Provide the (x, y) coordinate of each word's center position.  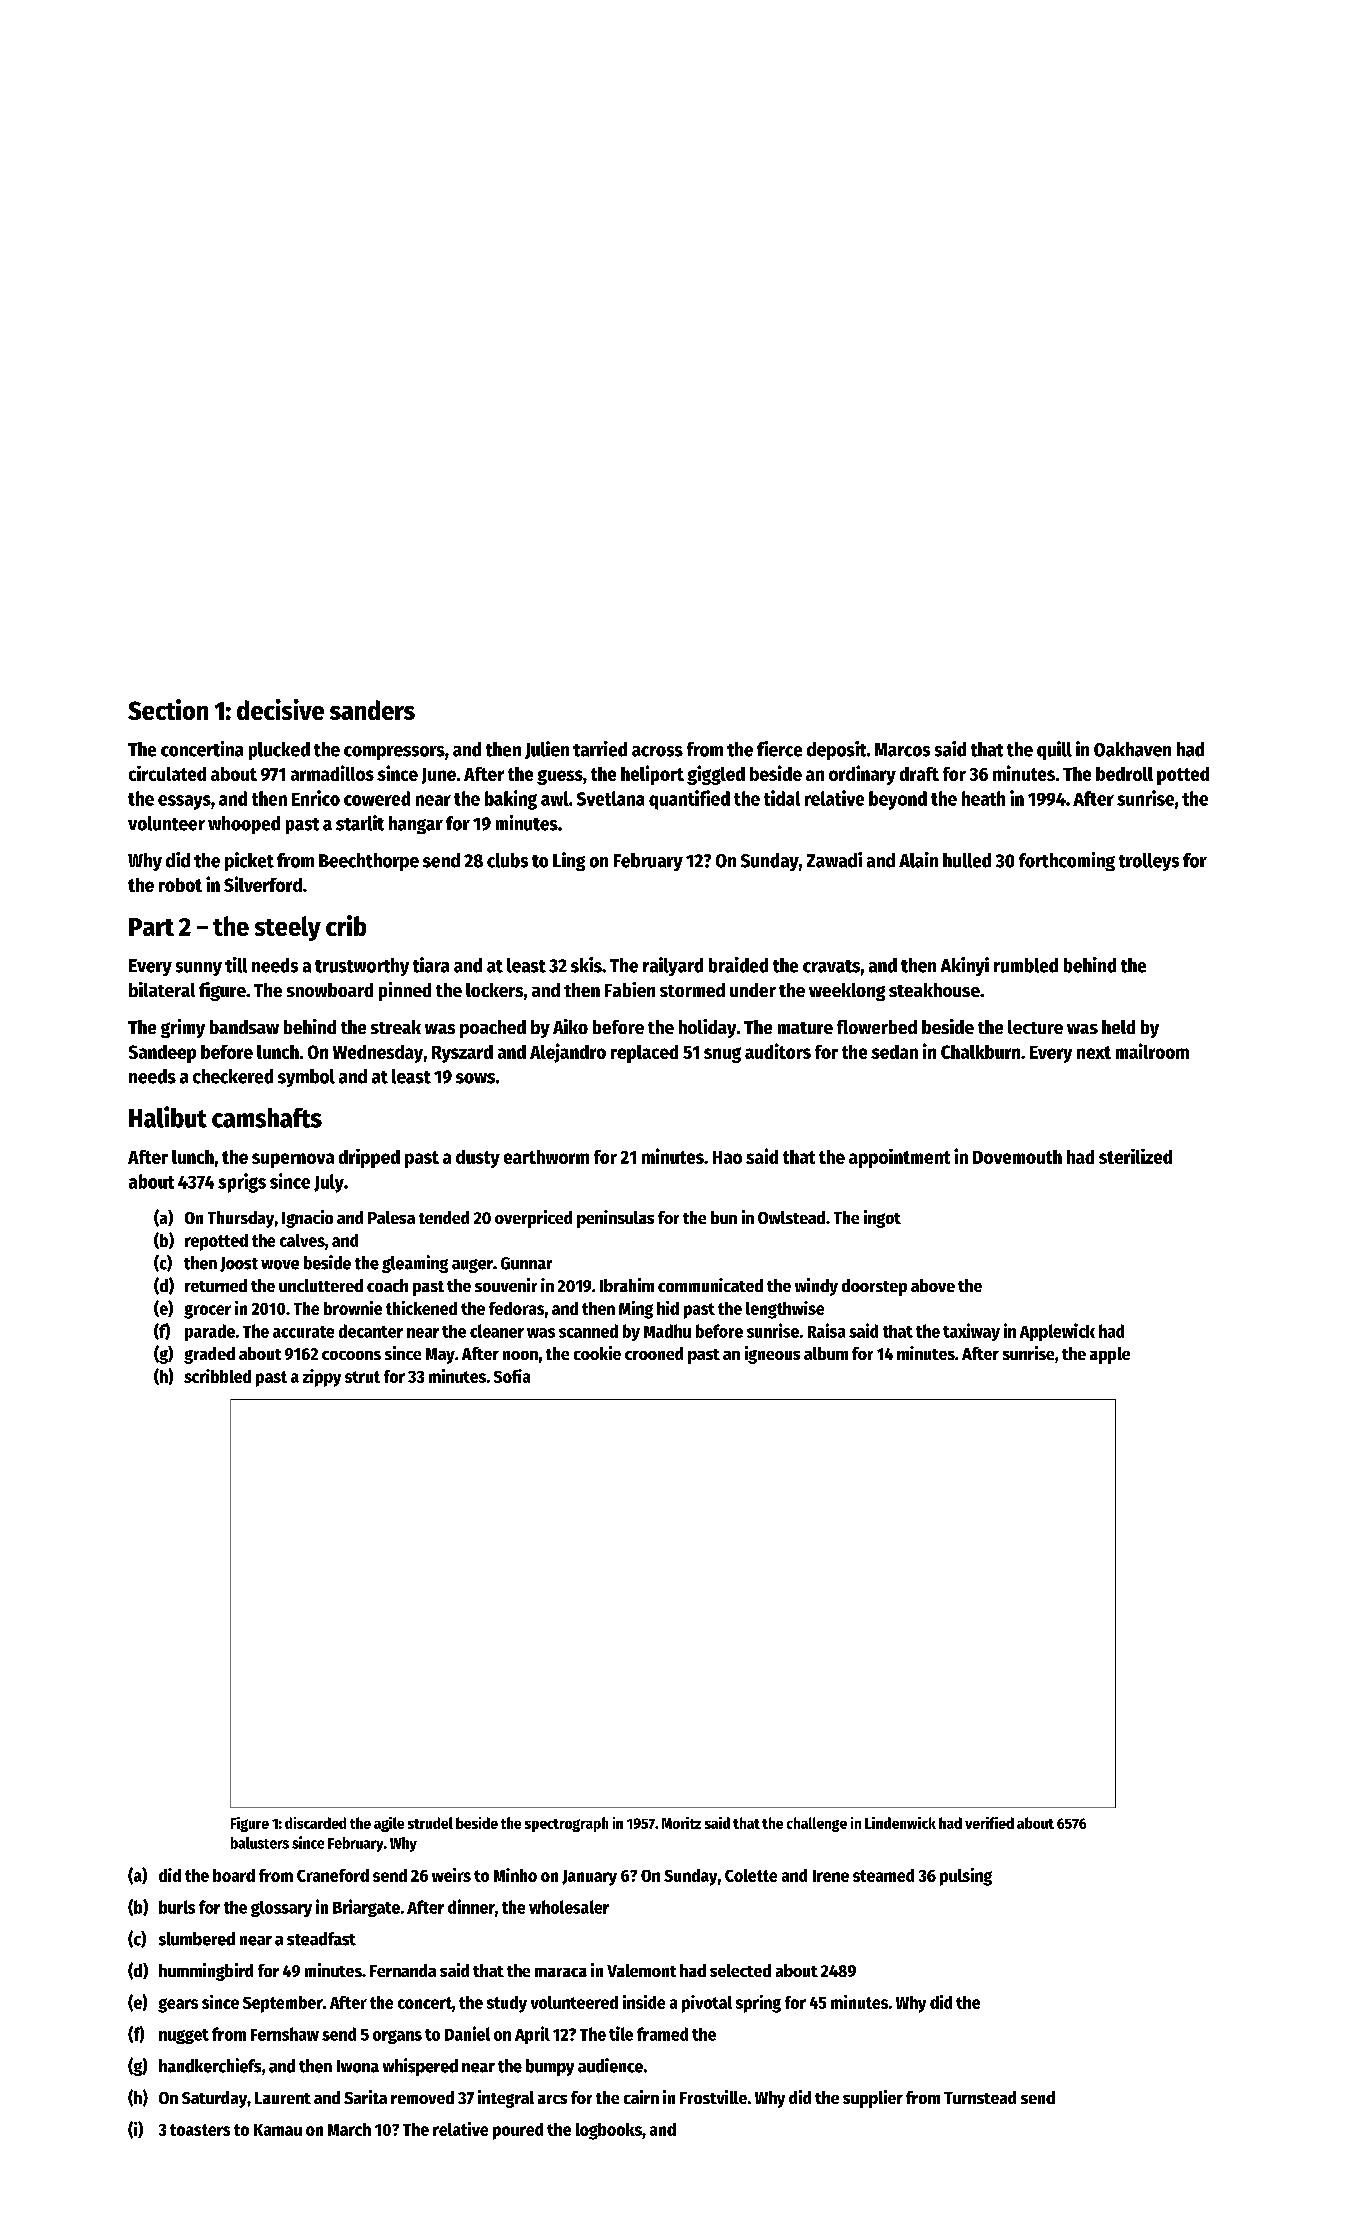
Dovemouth (1017, 1157)
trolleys (1149, 862)
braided (738, 965)
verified (989, 1823)
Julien (547, 750)
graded (209, 1355)
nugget (184, 2036)
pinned (405, 991)
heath (983, 798)
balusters (260, 1843)
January (589, 1878)
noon (520, 1355)
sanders (372, 710)
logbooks (609, 2131)
